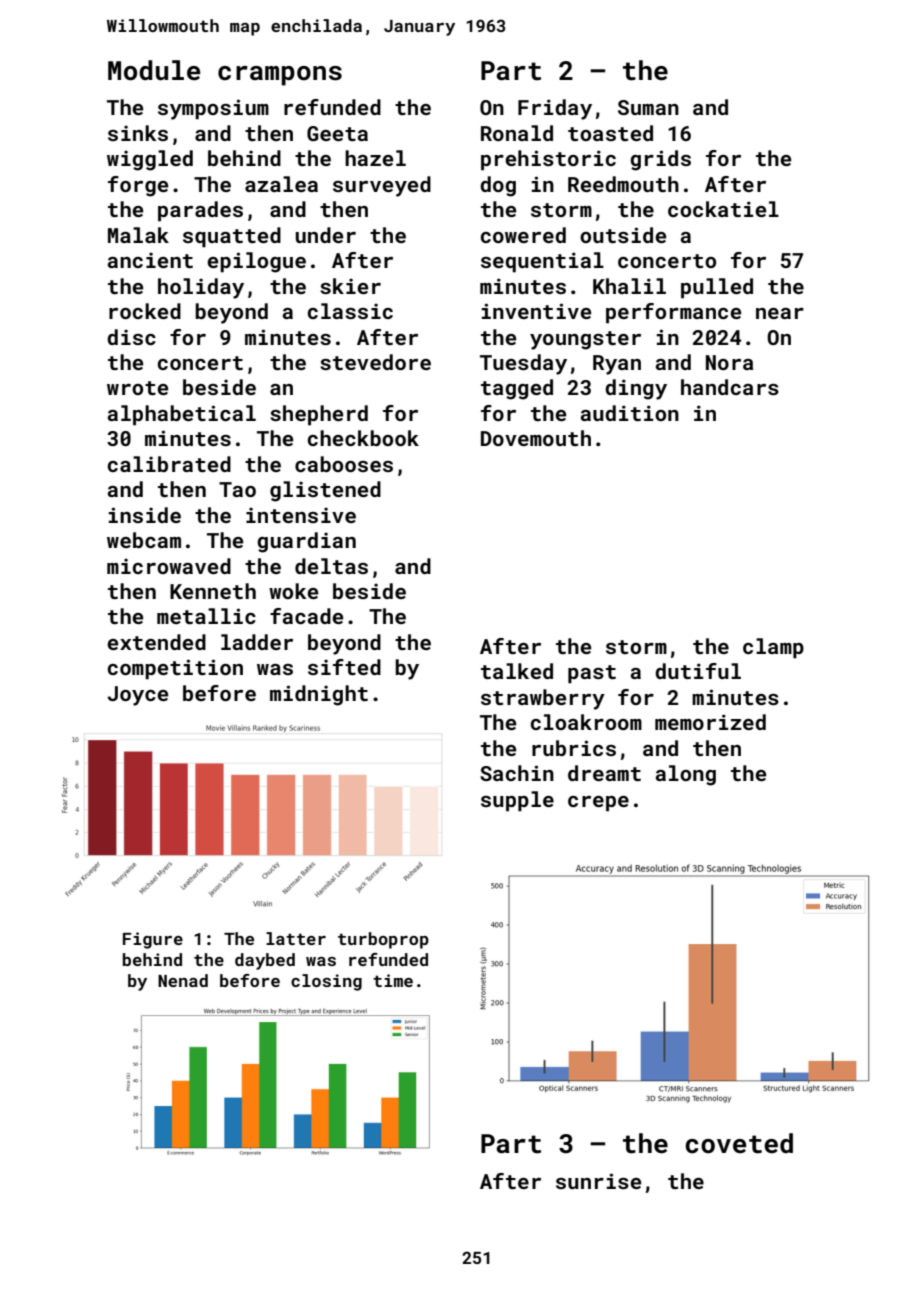 Image resolution: width=924 pixels, height=1314 pixels. I want to click on coveted, so click(739, 1143).
